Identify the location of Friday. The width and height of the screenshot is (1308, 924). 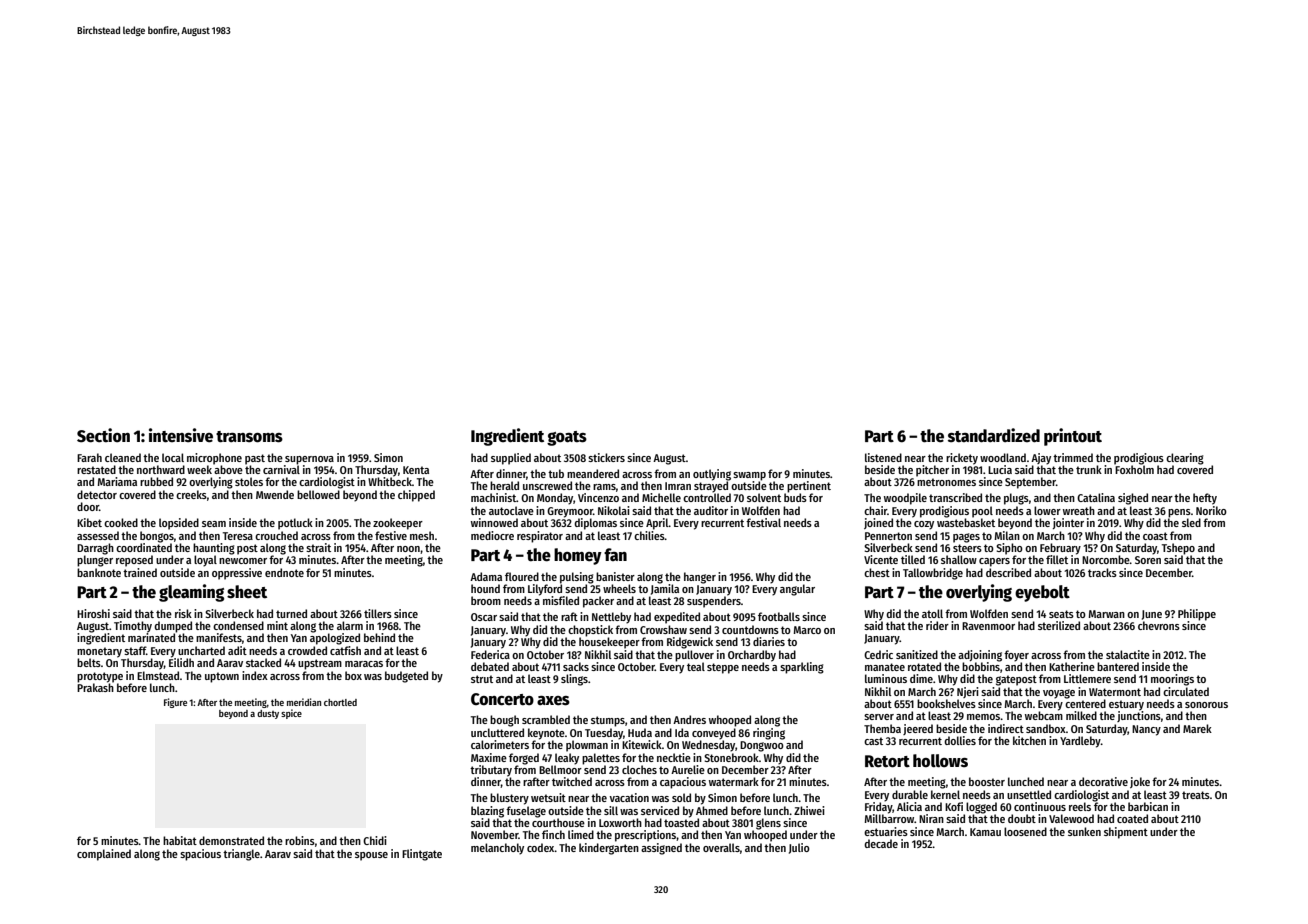
(879, 808).
